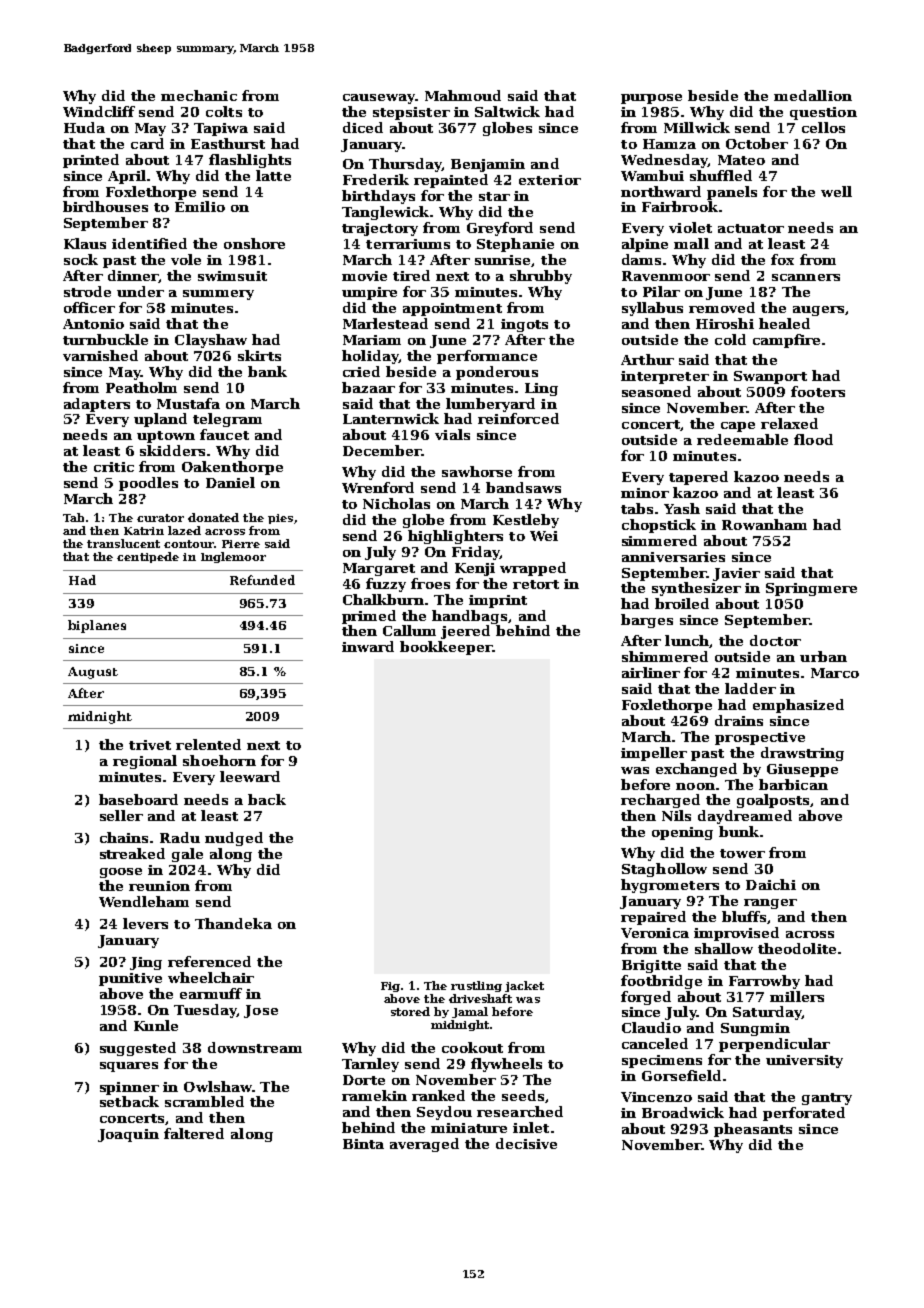 Image resolution: width=924 pixels, height=1308 pixels. What do you see at coordinates (396, 503) in the screenshot?
I see `Nicholas` at bounding box center [396, 503].
